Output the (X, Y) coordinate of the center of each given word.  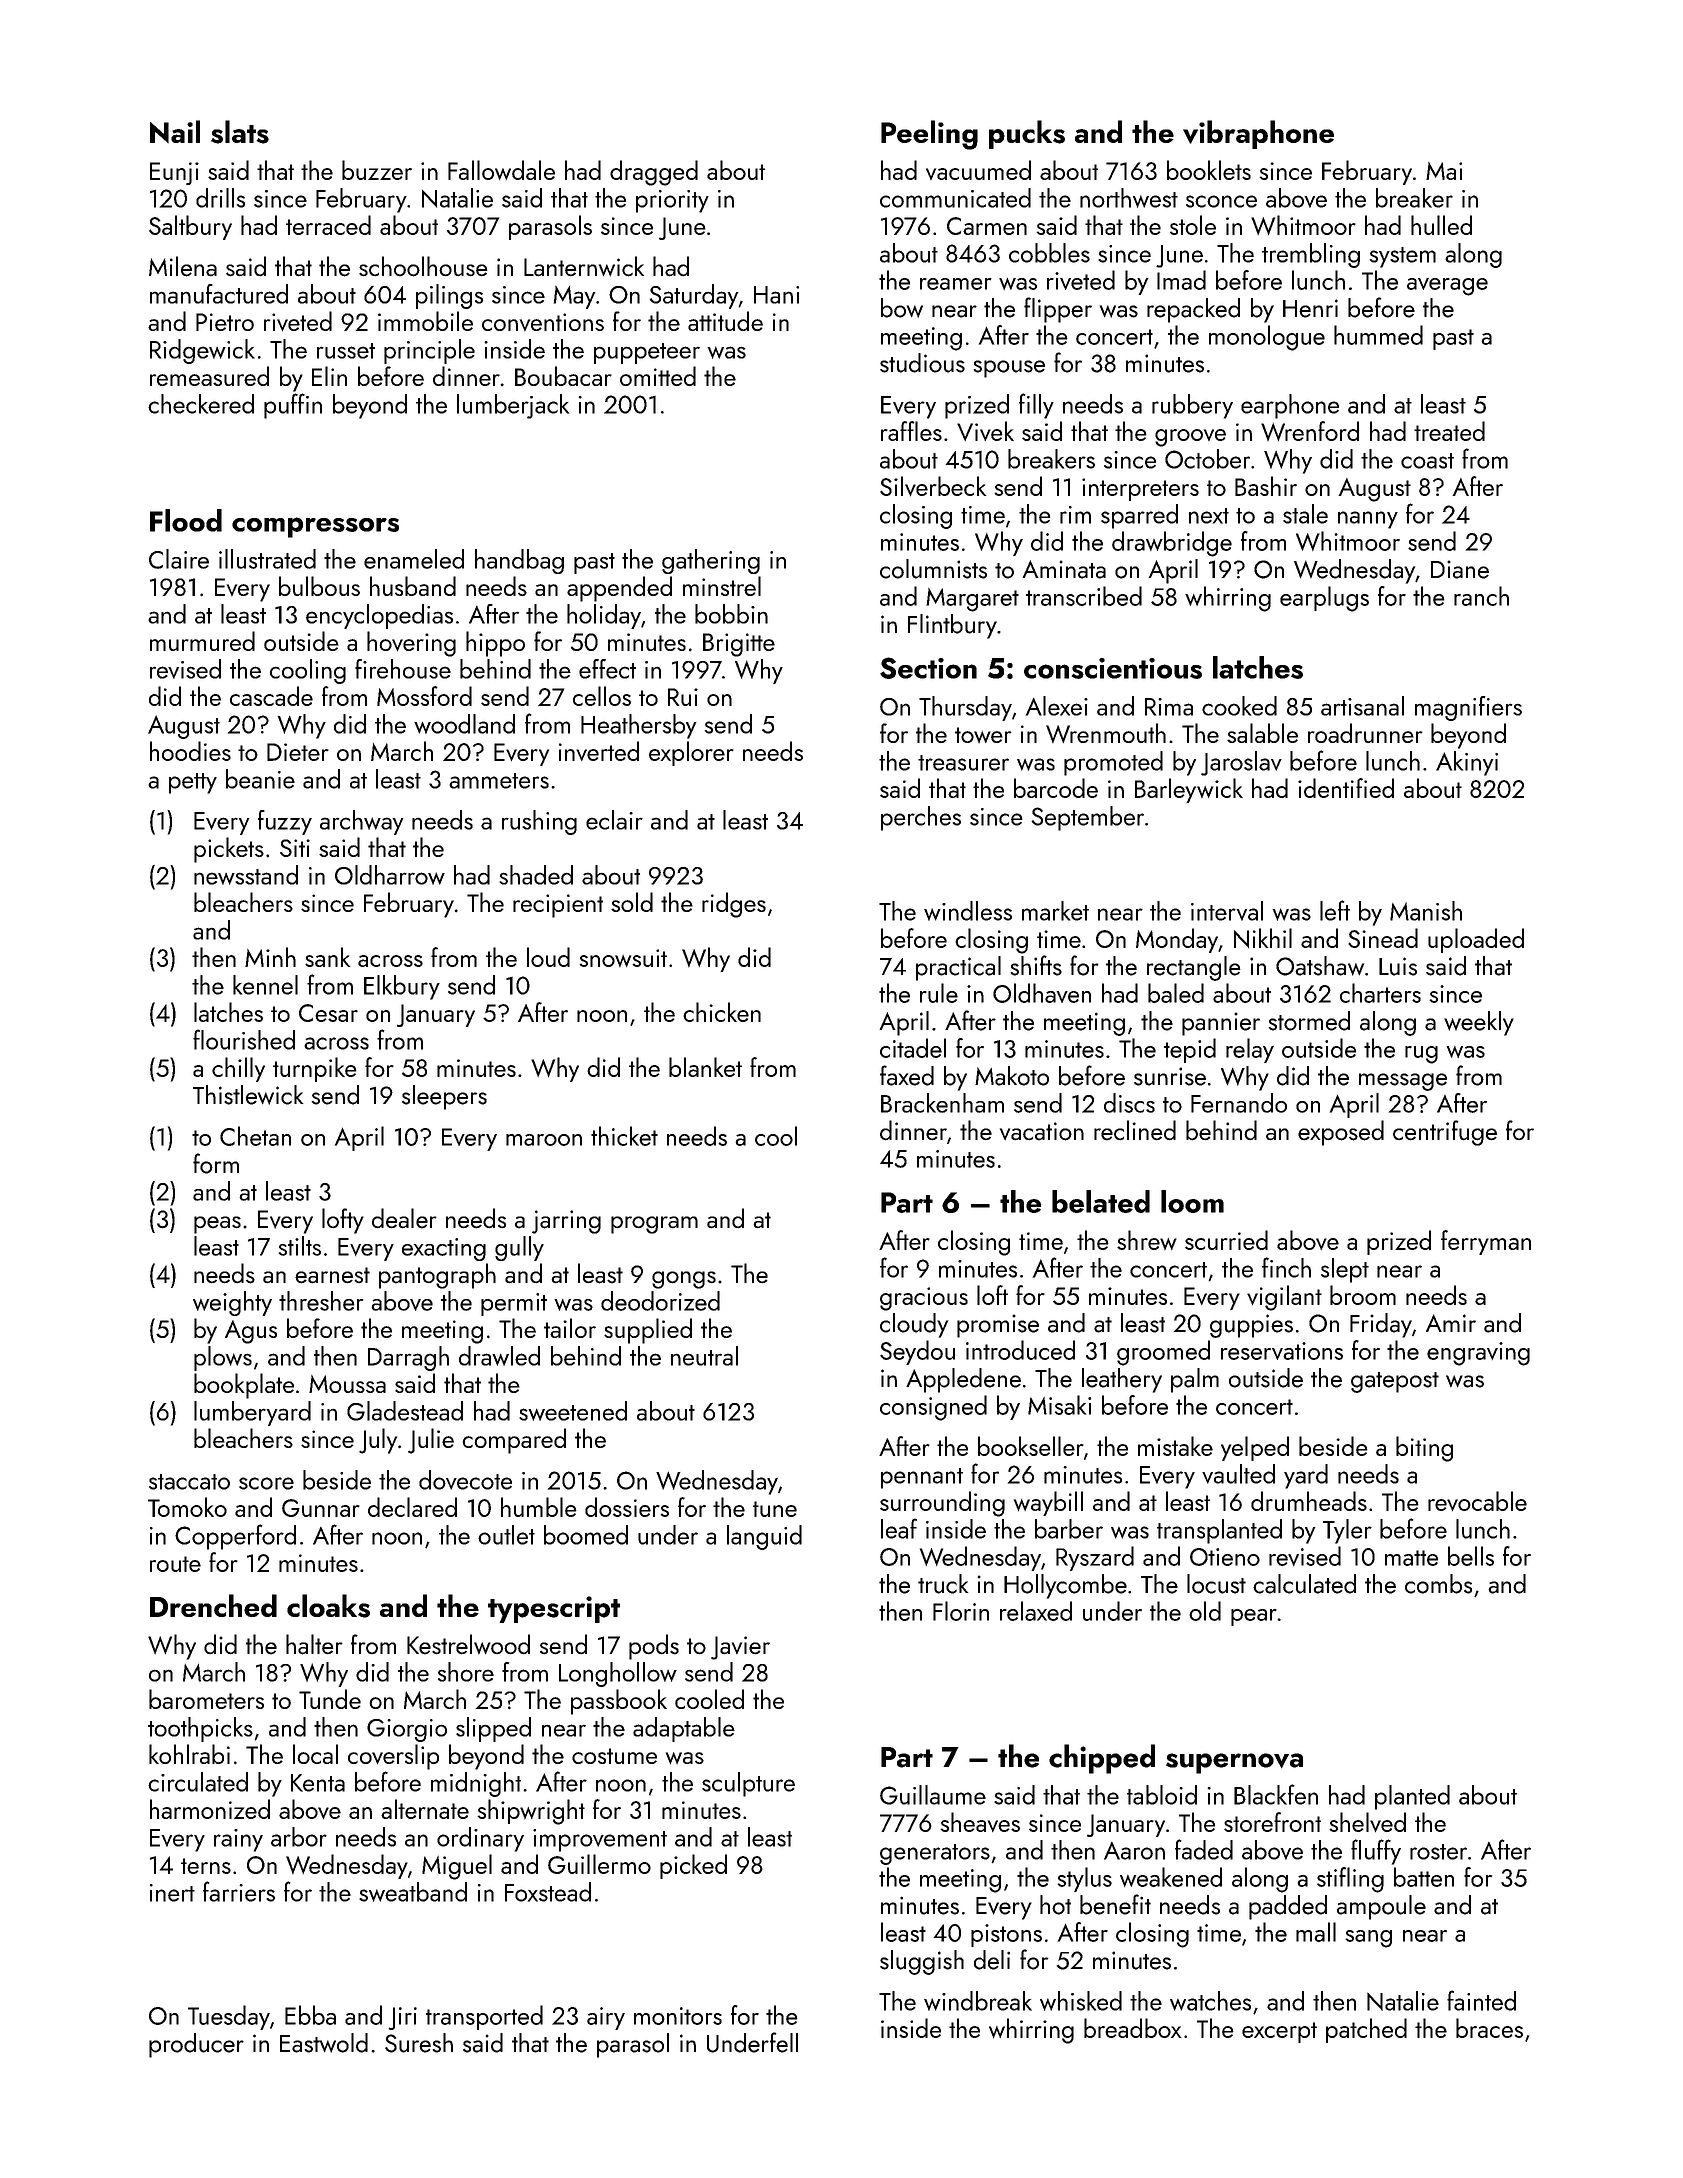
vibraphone (1258, 134)
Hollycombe (1065, 1586)
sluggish (922, 1962)
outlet (506, 1535)
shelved (1367, 1822)
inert (172, 1893)
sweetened (573, 1411)
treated (1449, 431)
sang (1368, 1939)
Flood (186, 520)
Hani (776, 295)
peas (217, 1225)
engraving (1478, 1354)
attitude (725, 321)
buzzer (377, 170)
